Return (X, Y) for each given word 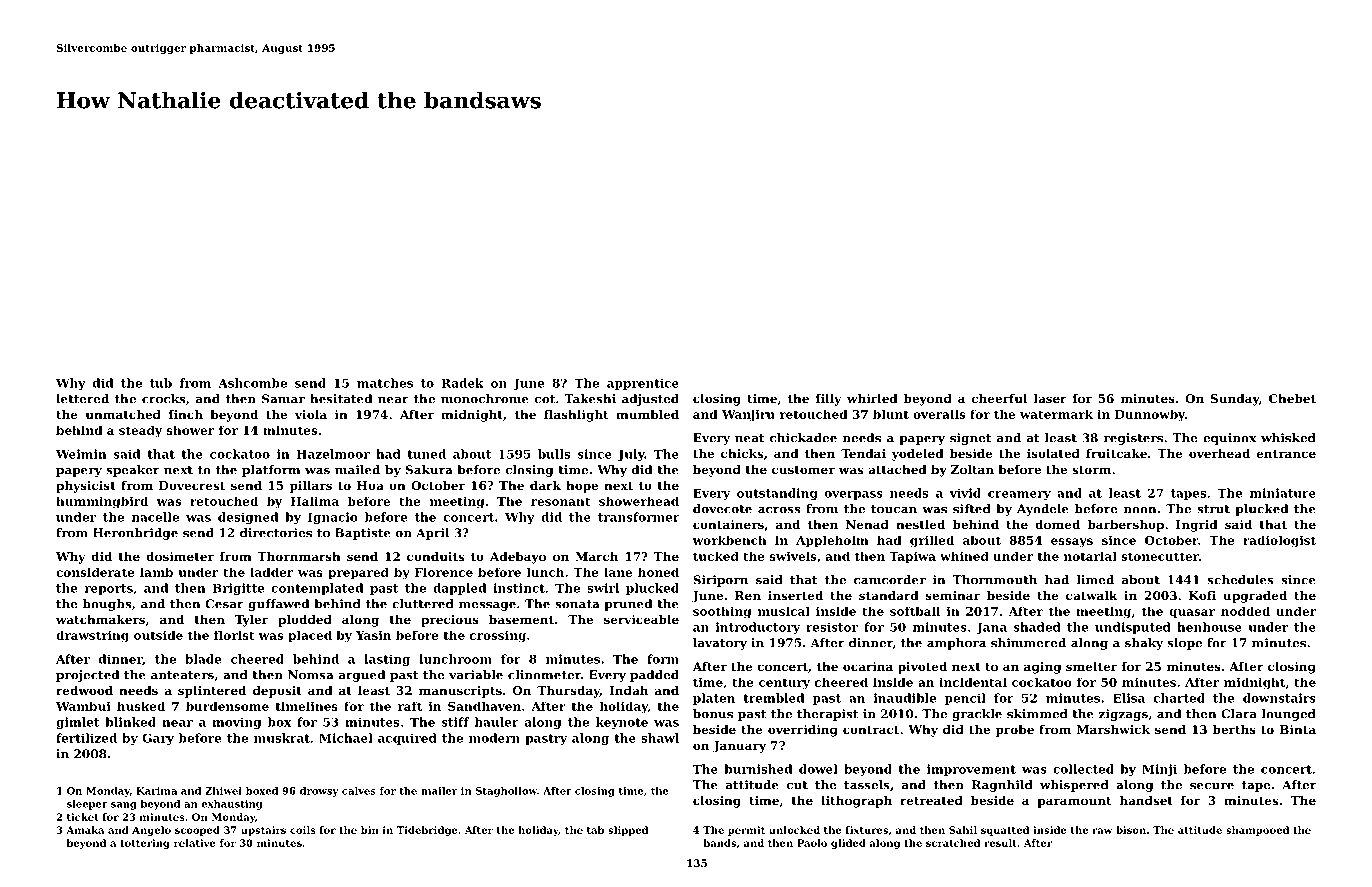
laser (1050, 398)
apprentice (643, 384)
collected (1083, 769)
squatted (1005, 831)
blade (203, 659)
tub (161, 383)
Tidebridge (427, 831)
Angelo (151, 831)
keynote (622, 723)
